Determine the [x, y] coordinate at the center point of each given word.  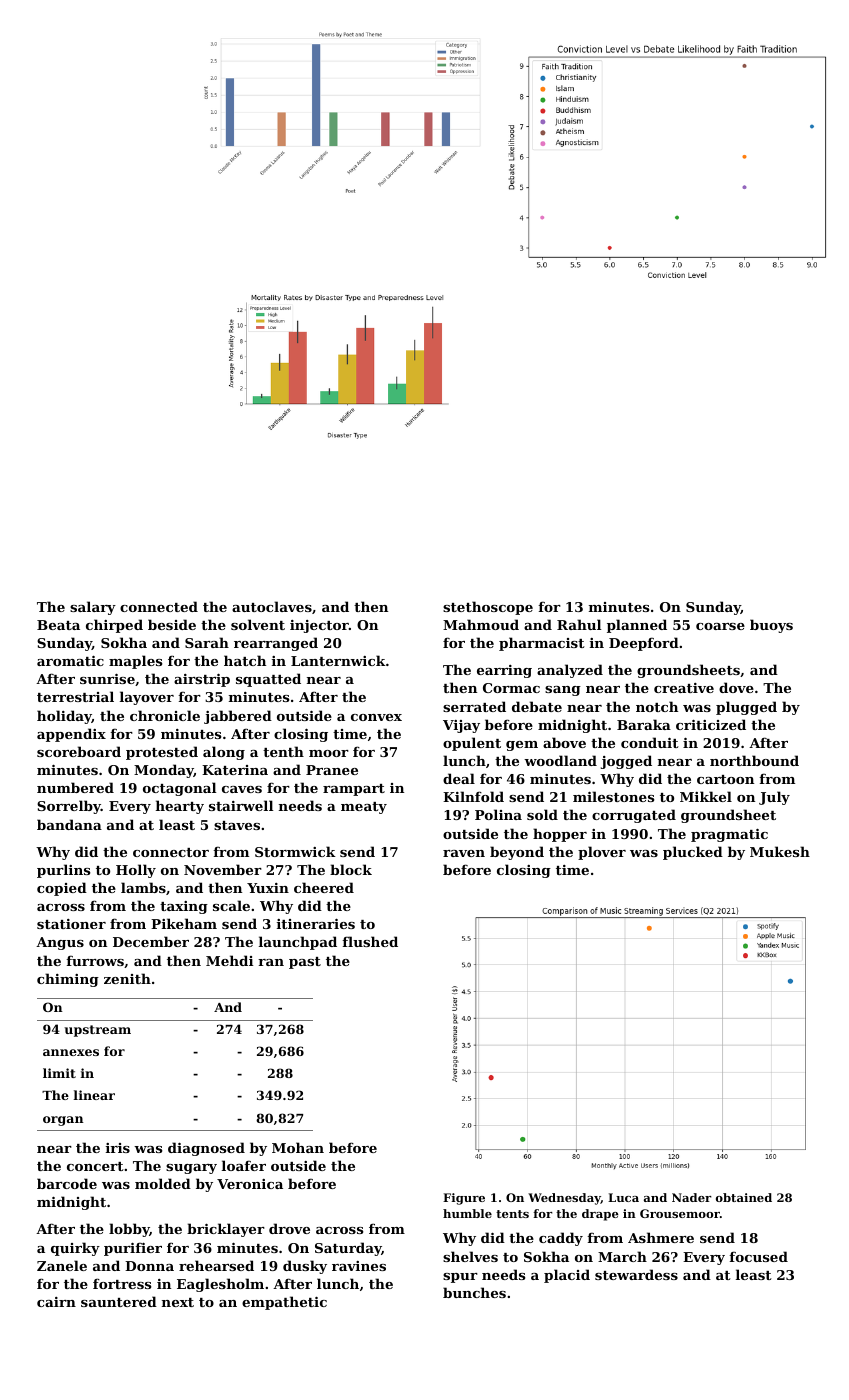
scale [231, 905]
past [305, 963]
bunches [474, 1292]
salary [93, 608]
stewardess [636, 1274]
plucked [693, 853]
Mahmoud [481, 624]
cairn [56, 1302]
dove [736, 687]
